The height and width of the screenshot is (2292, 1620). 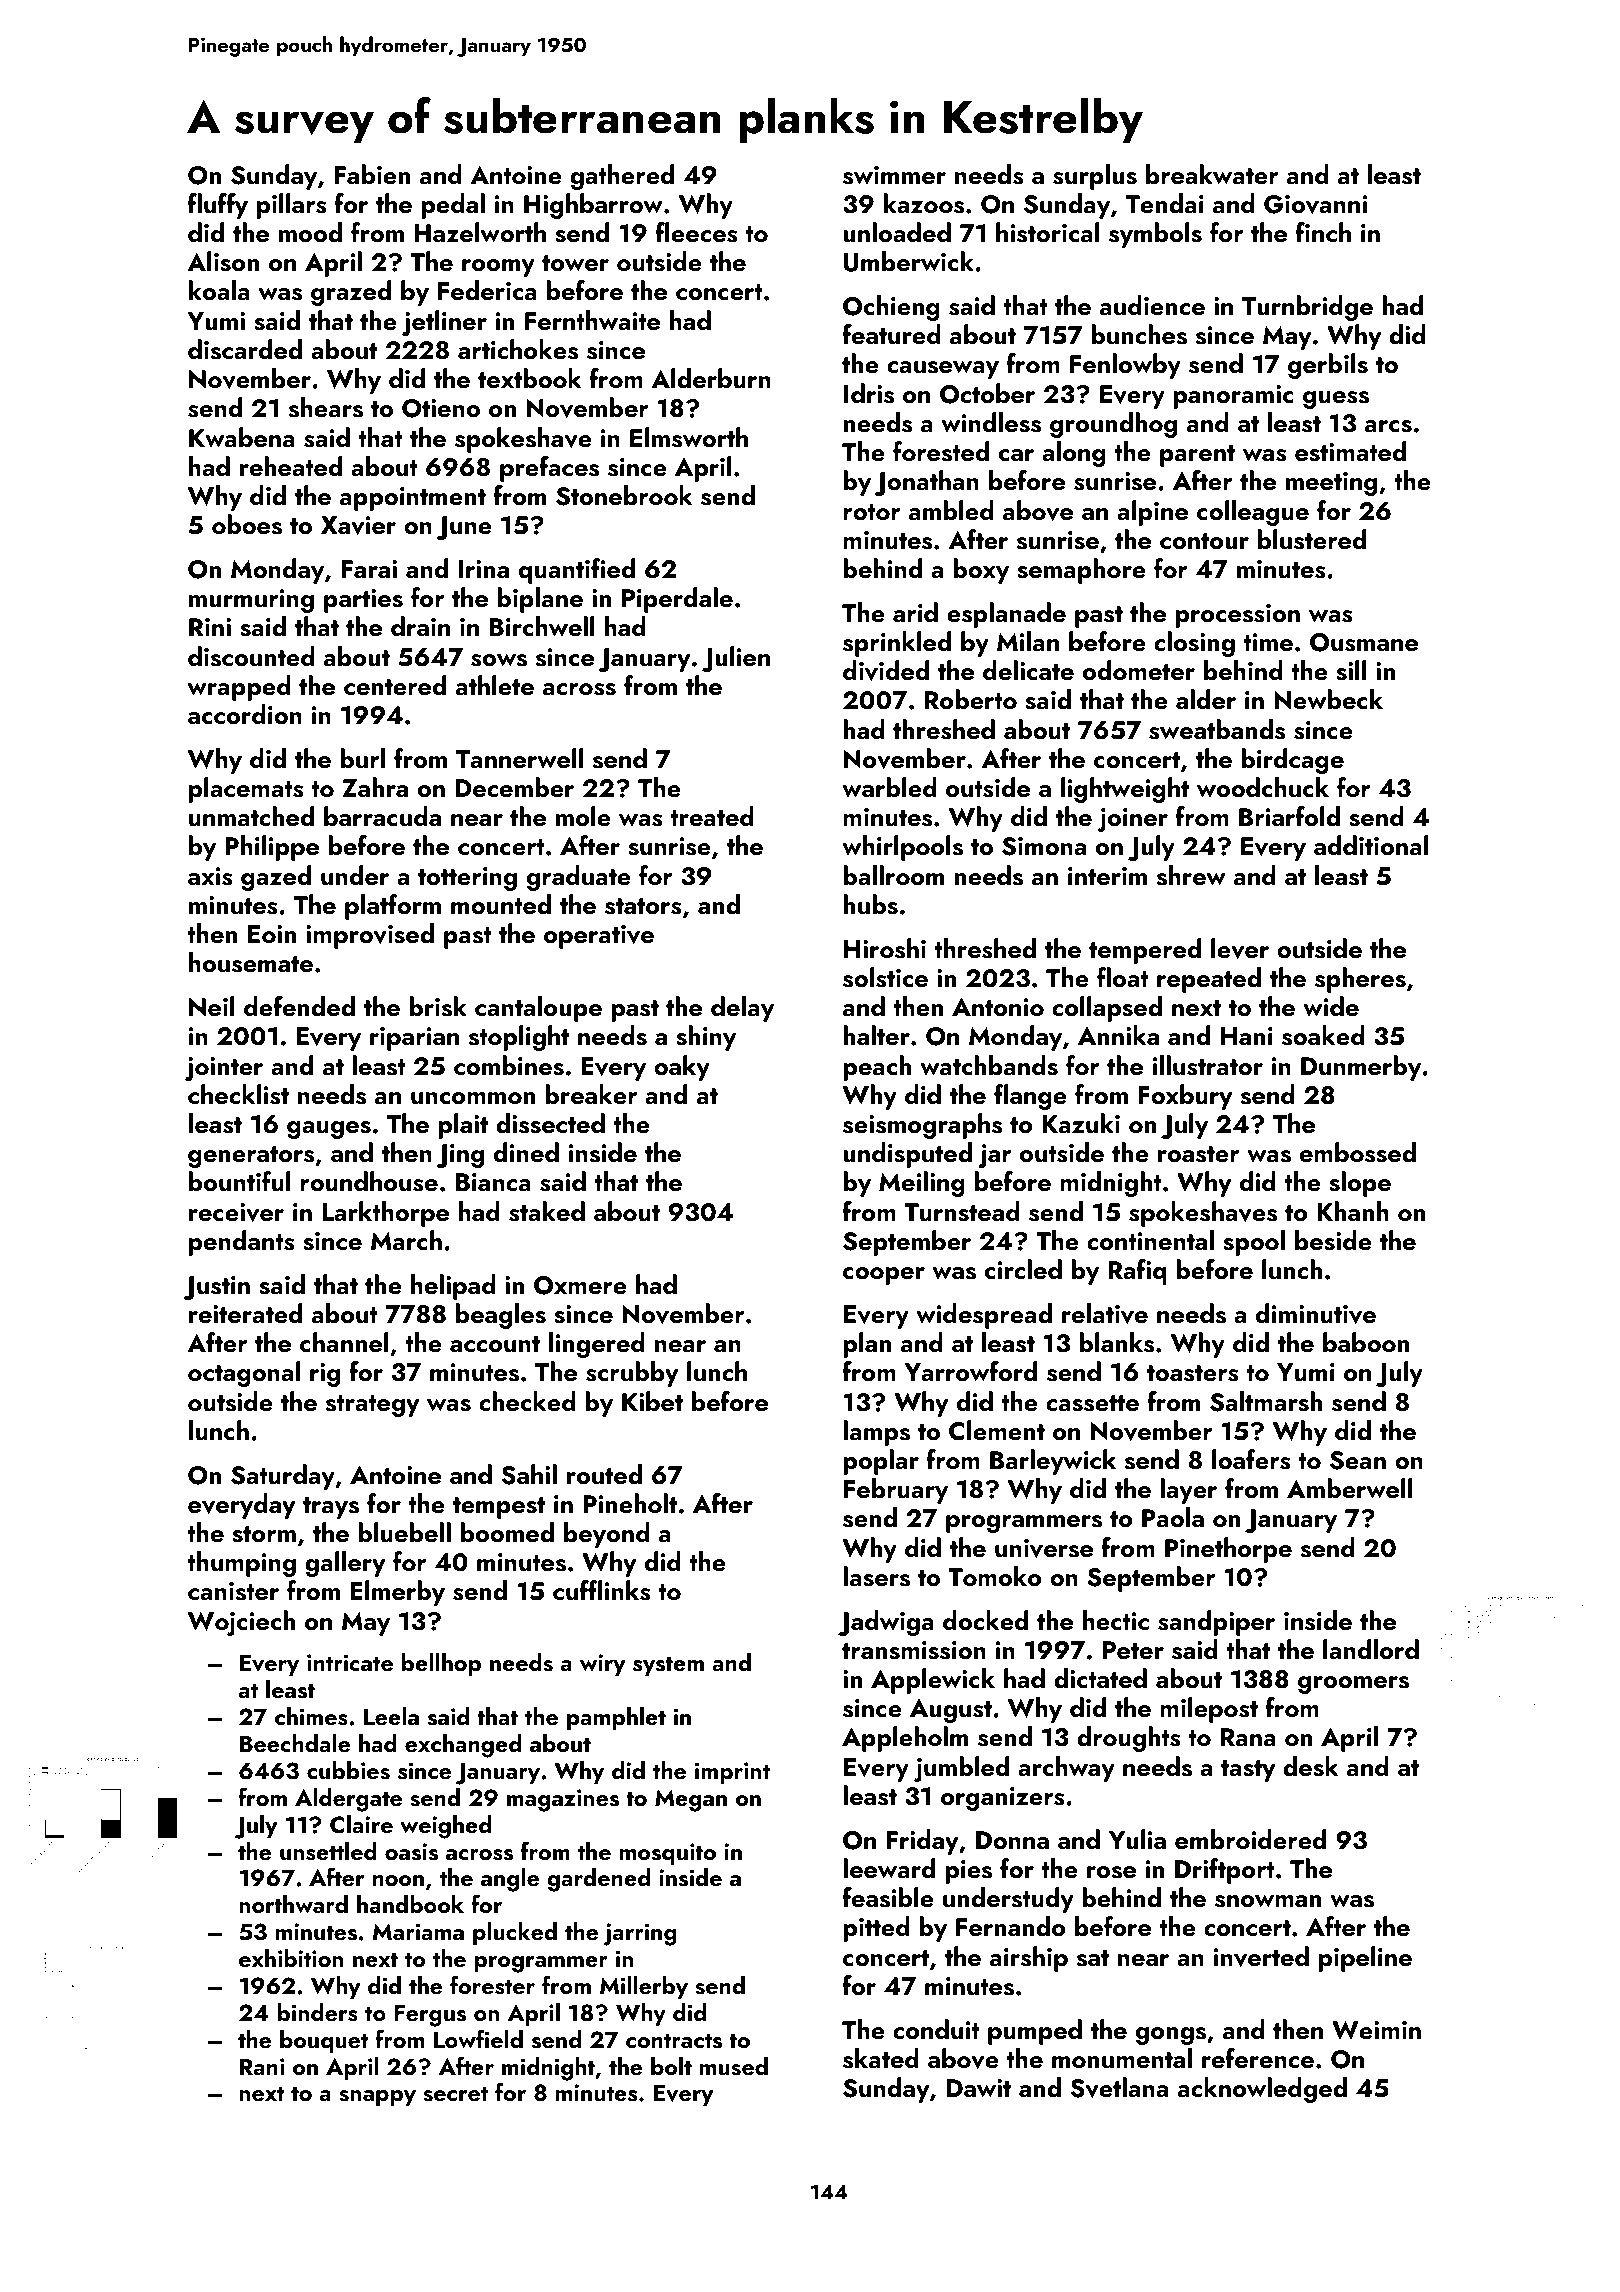 What do you see at coordinates (393, 907) in the screenshot?
I see `platform` at bounding box center [393, 907].
